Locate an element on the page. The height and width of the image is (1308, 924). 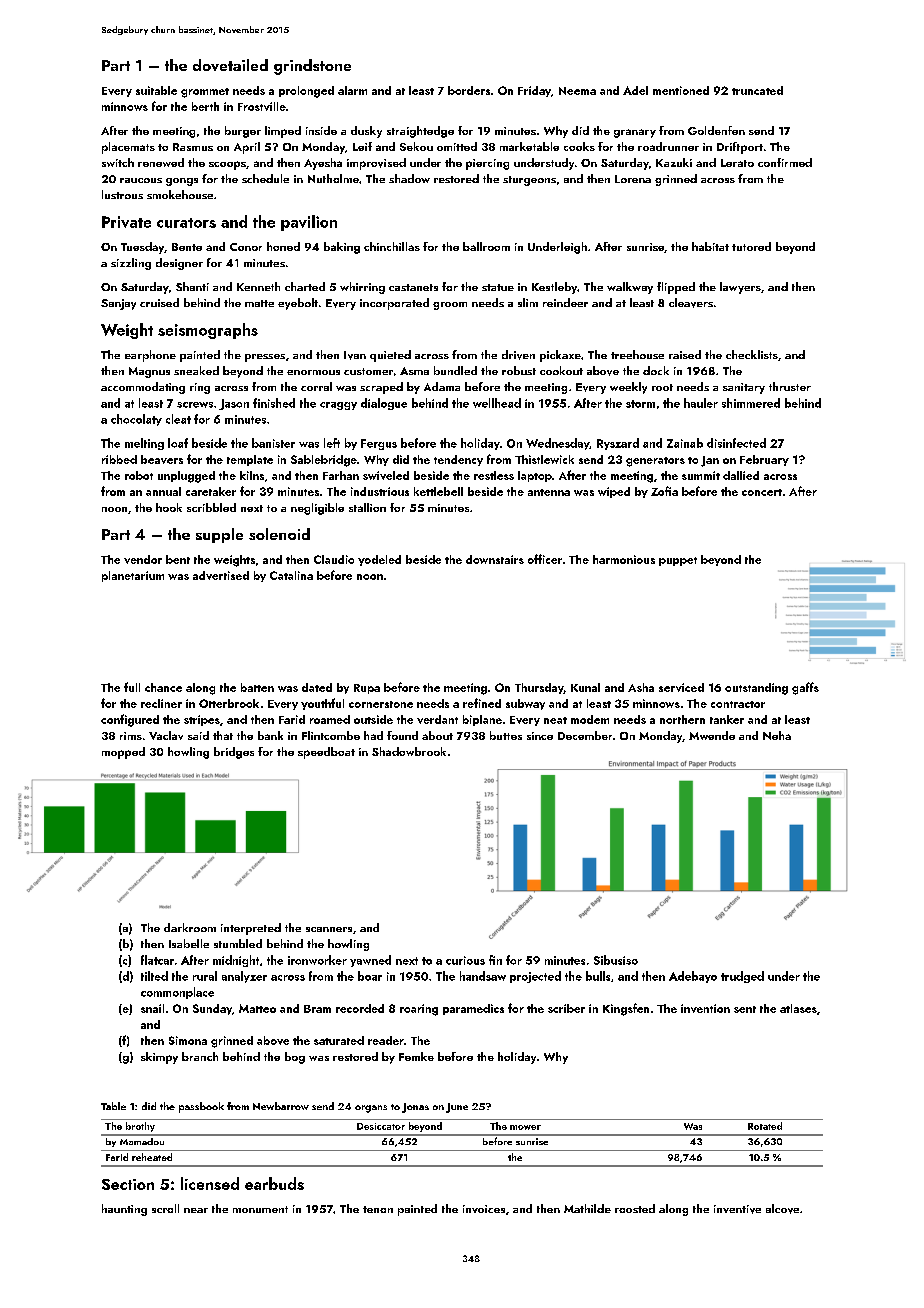
robot is located at coordinates (139, 475).
